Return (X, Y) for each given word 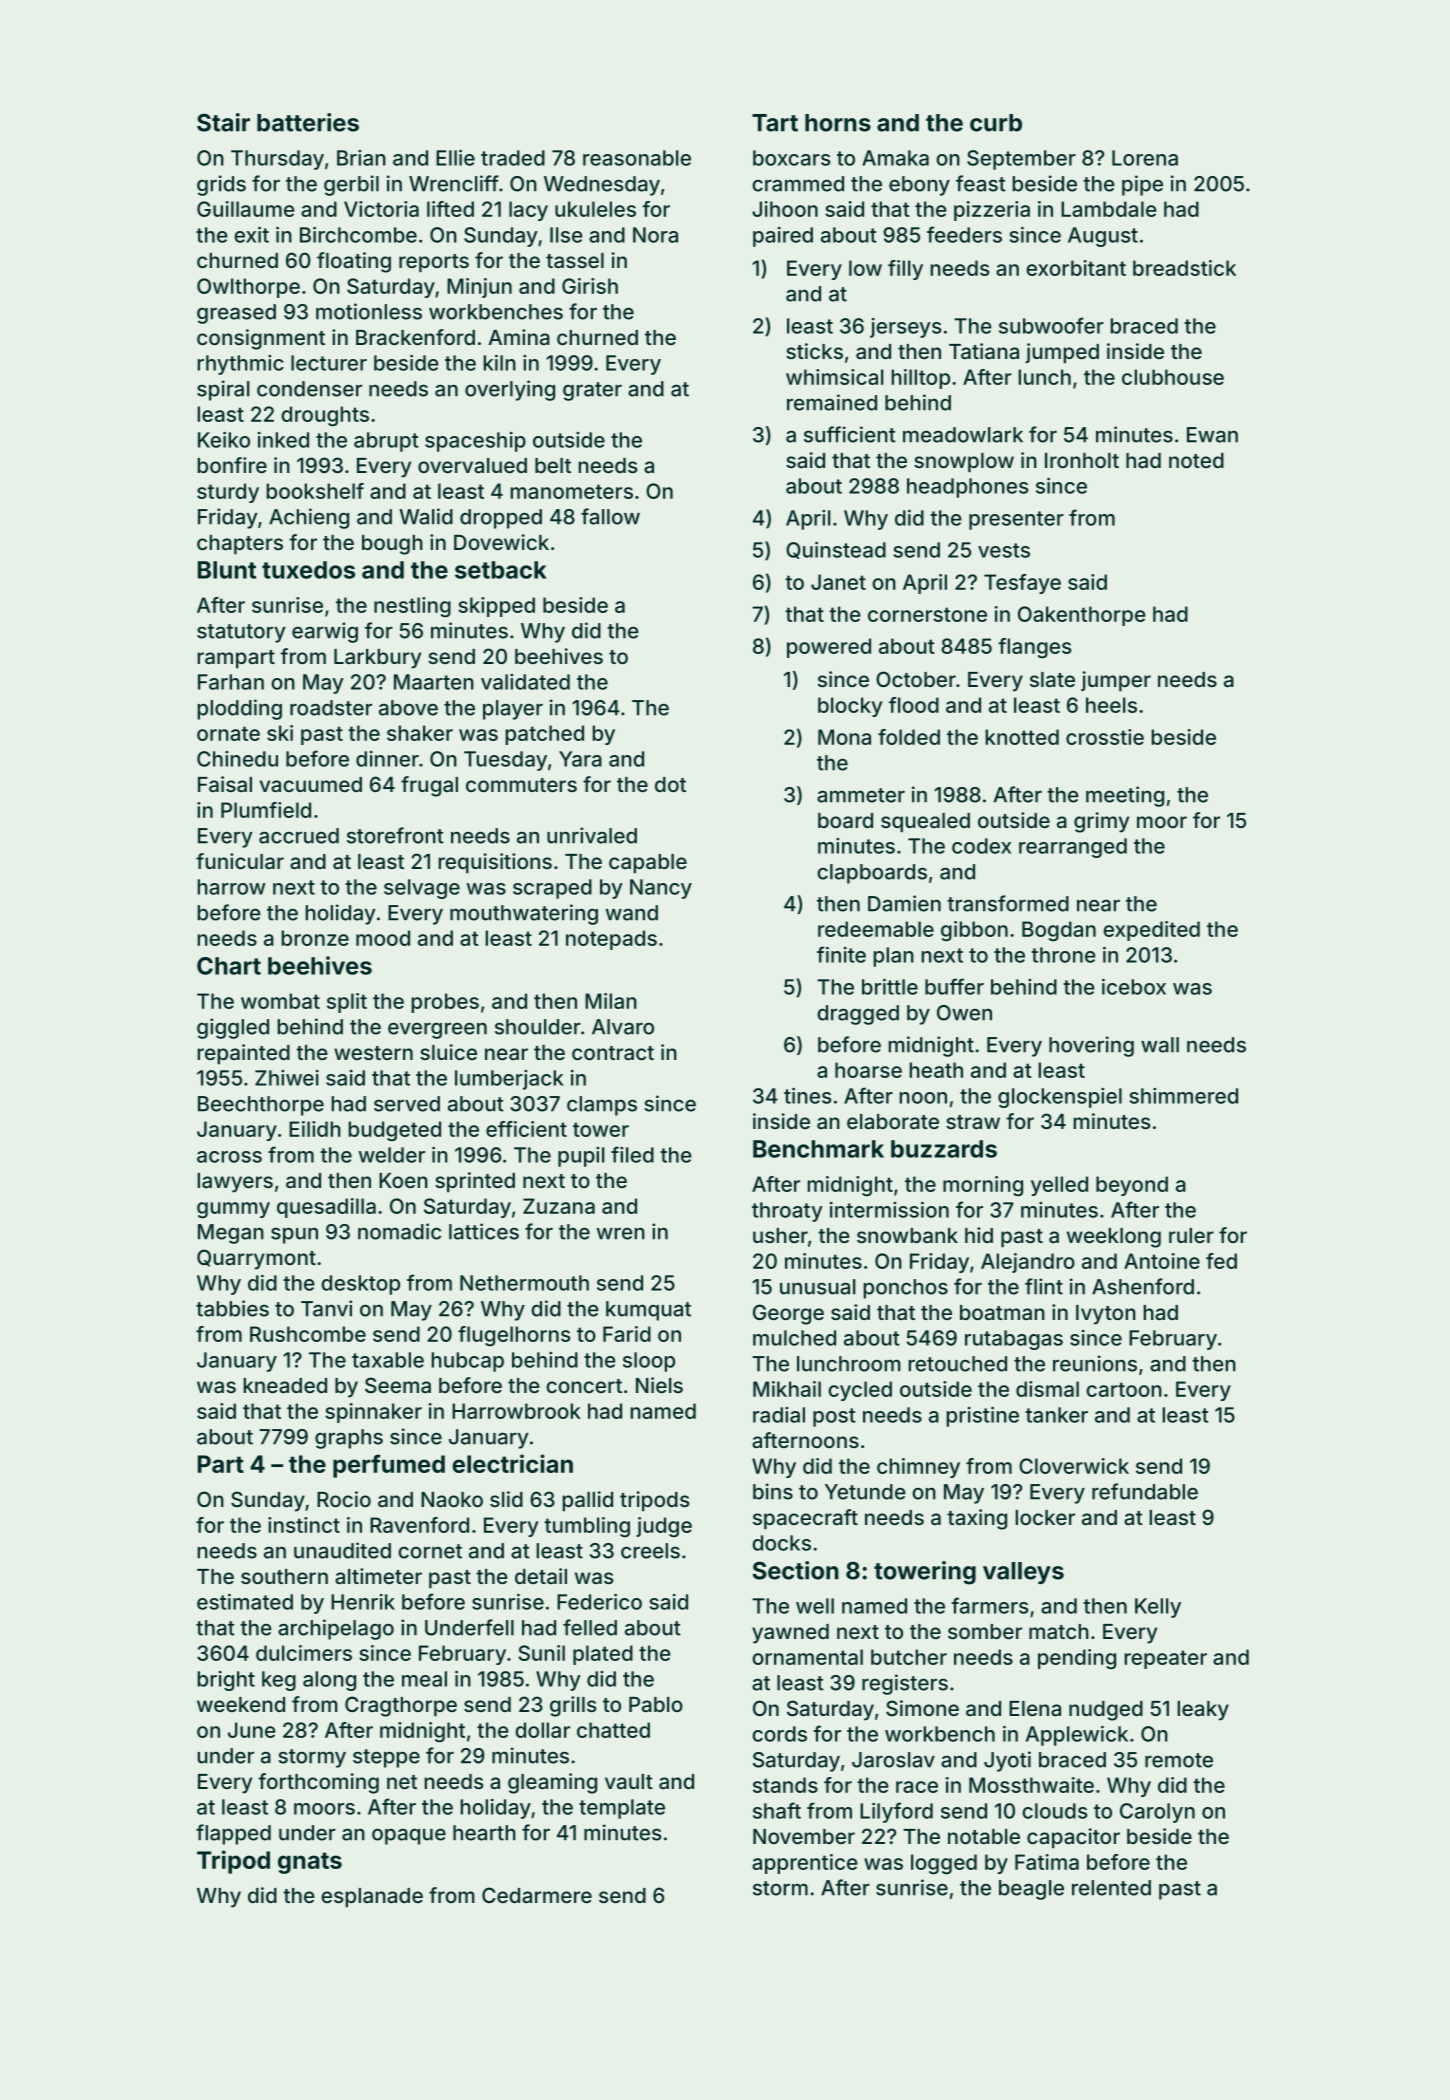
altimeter (378, 1576)
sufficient (850, 434)
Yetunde (865, 1492)
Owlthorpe (248, 288)
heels (1111, 705)
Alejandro (1028, 1263)
